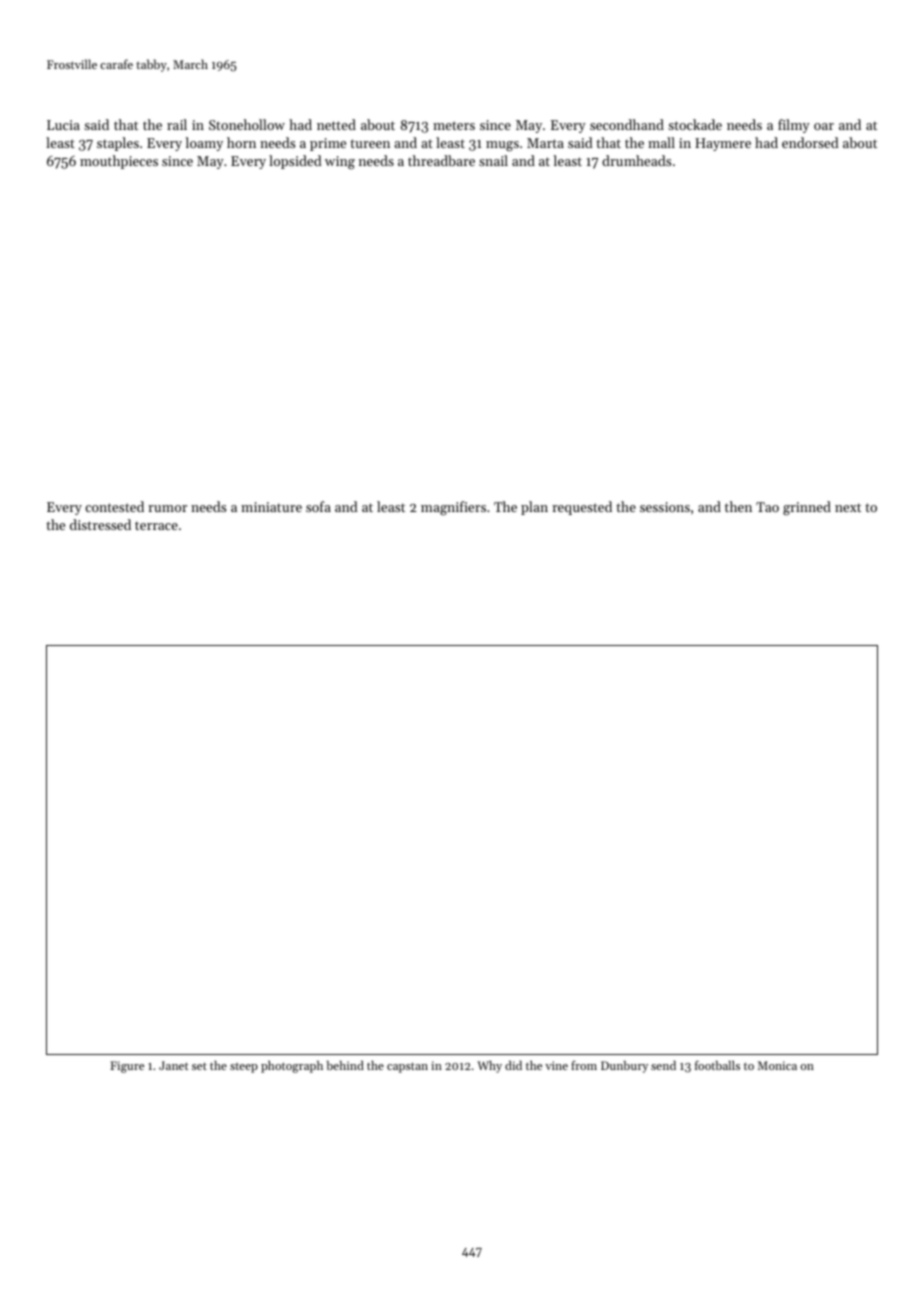  I want to click on plan, so click(534, 508).
